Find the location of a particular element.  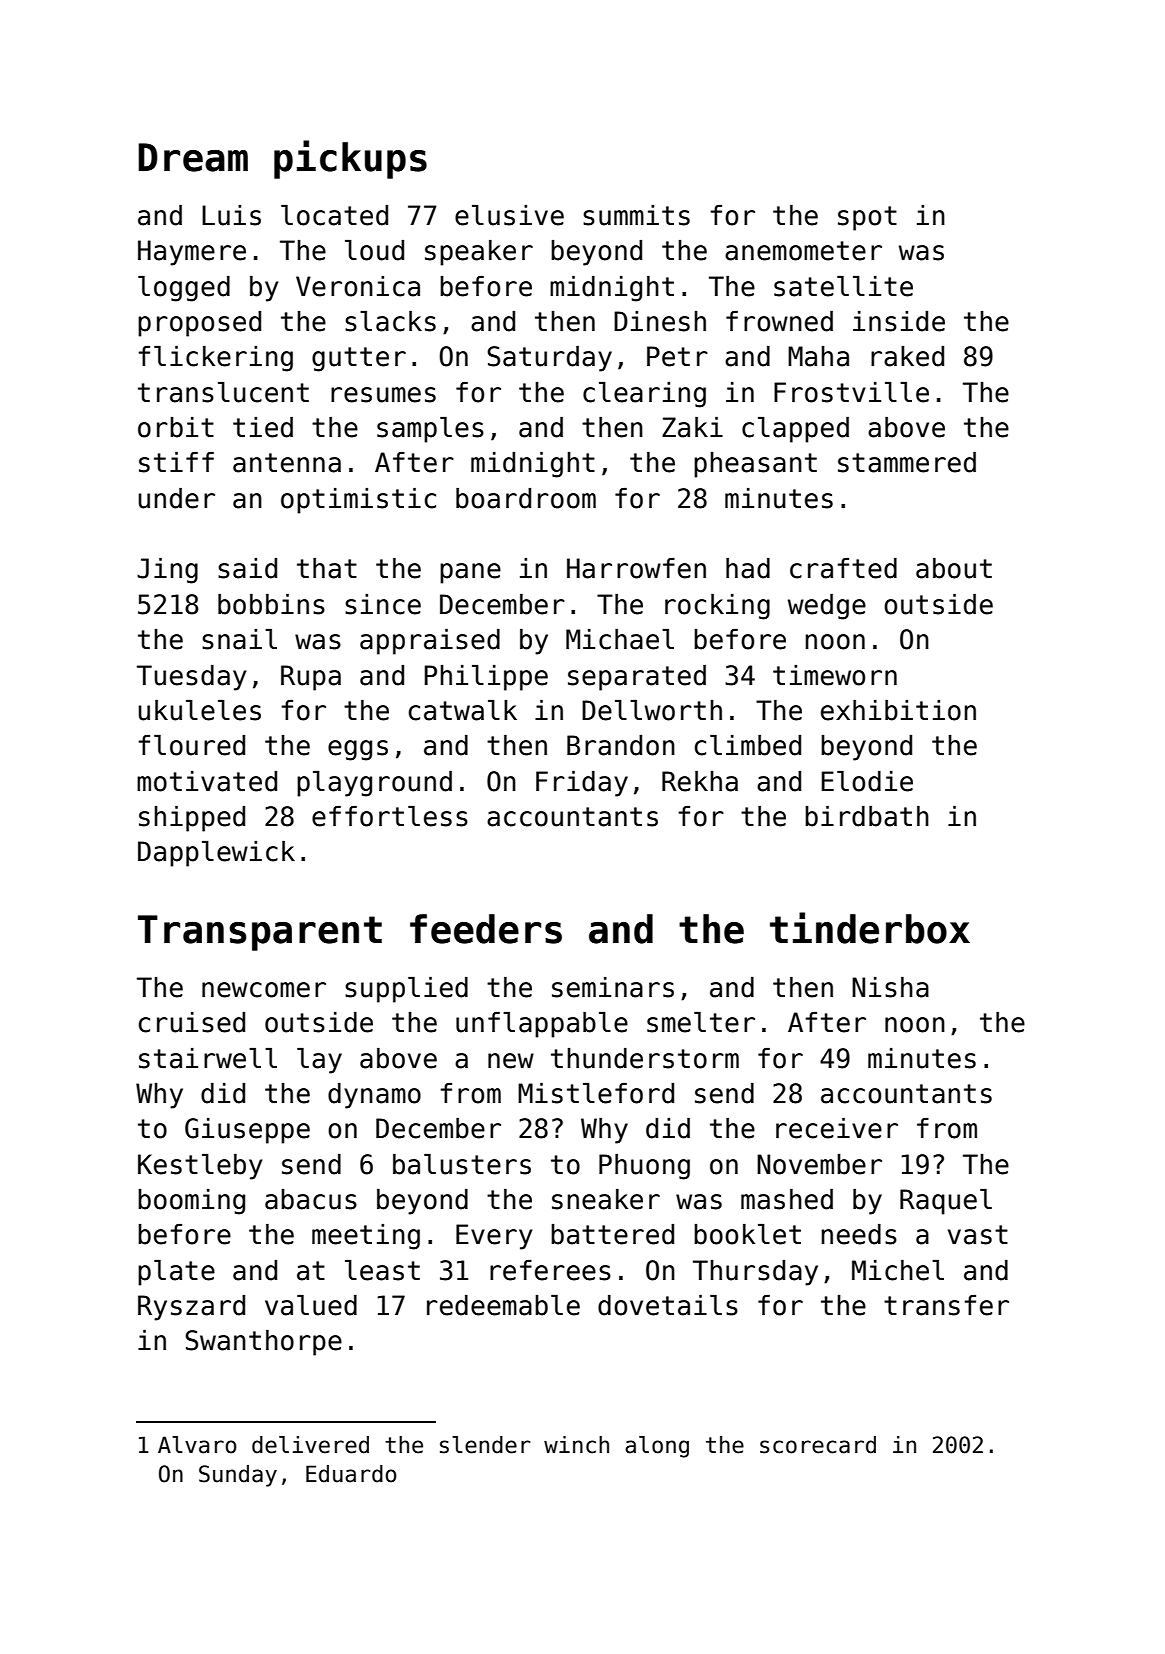

Alvaro is located at coordinates (197, 1445).
